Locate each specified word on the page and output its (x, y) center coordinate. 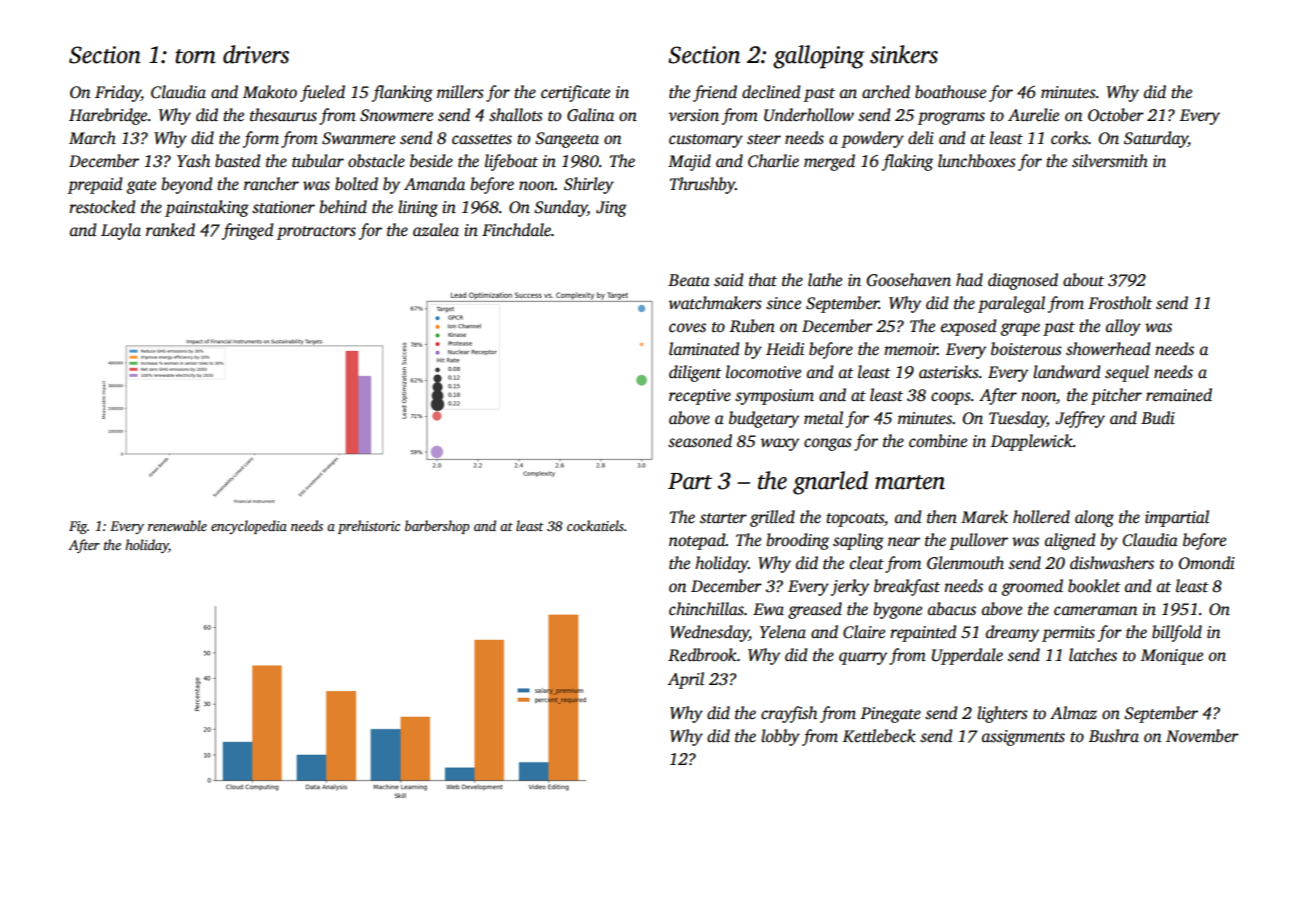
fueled (322, 93)
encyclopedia (249, 527)
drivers (256, 54)
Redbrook (702, 655)
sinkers (904, 54)
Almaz (1073, 712)
